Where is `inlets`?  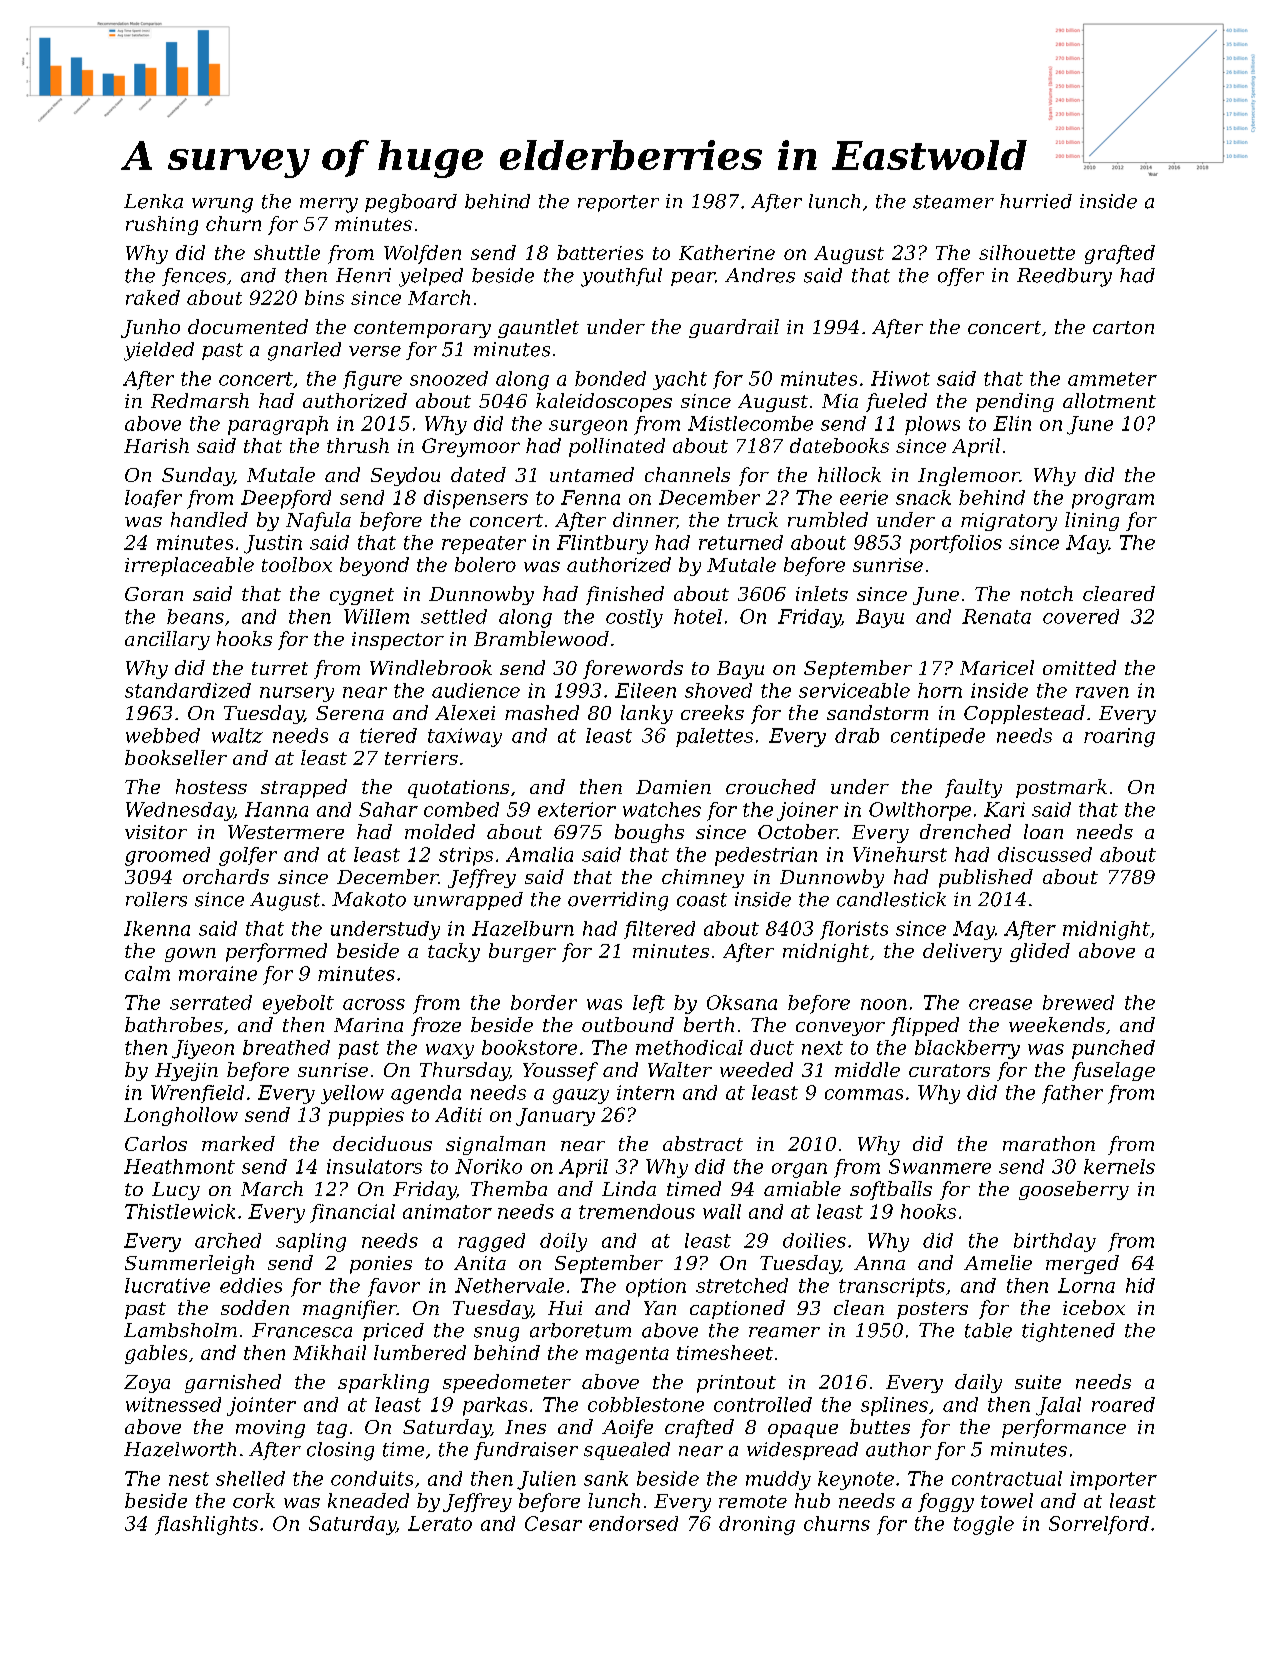
inlets is located at coordinates (822, 593).
